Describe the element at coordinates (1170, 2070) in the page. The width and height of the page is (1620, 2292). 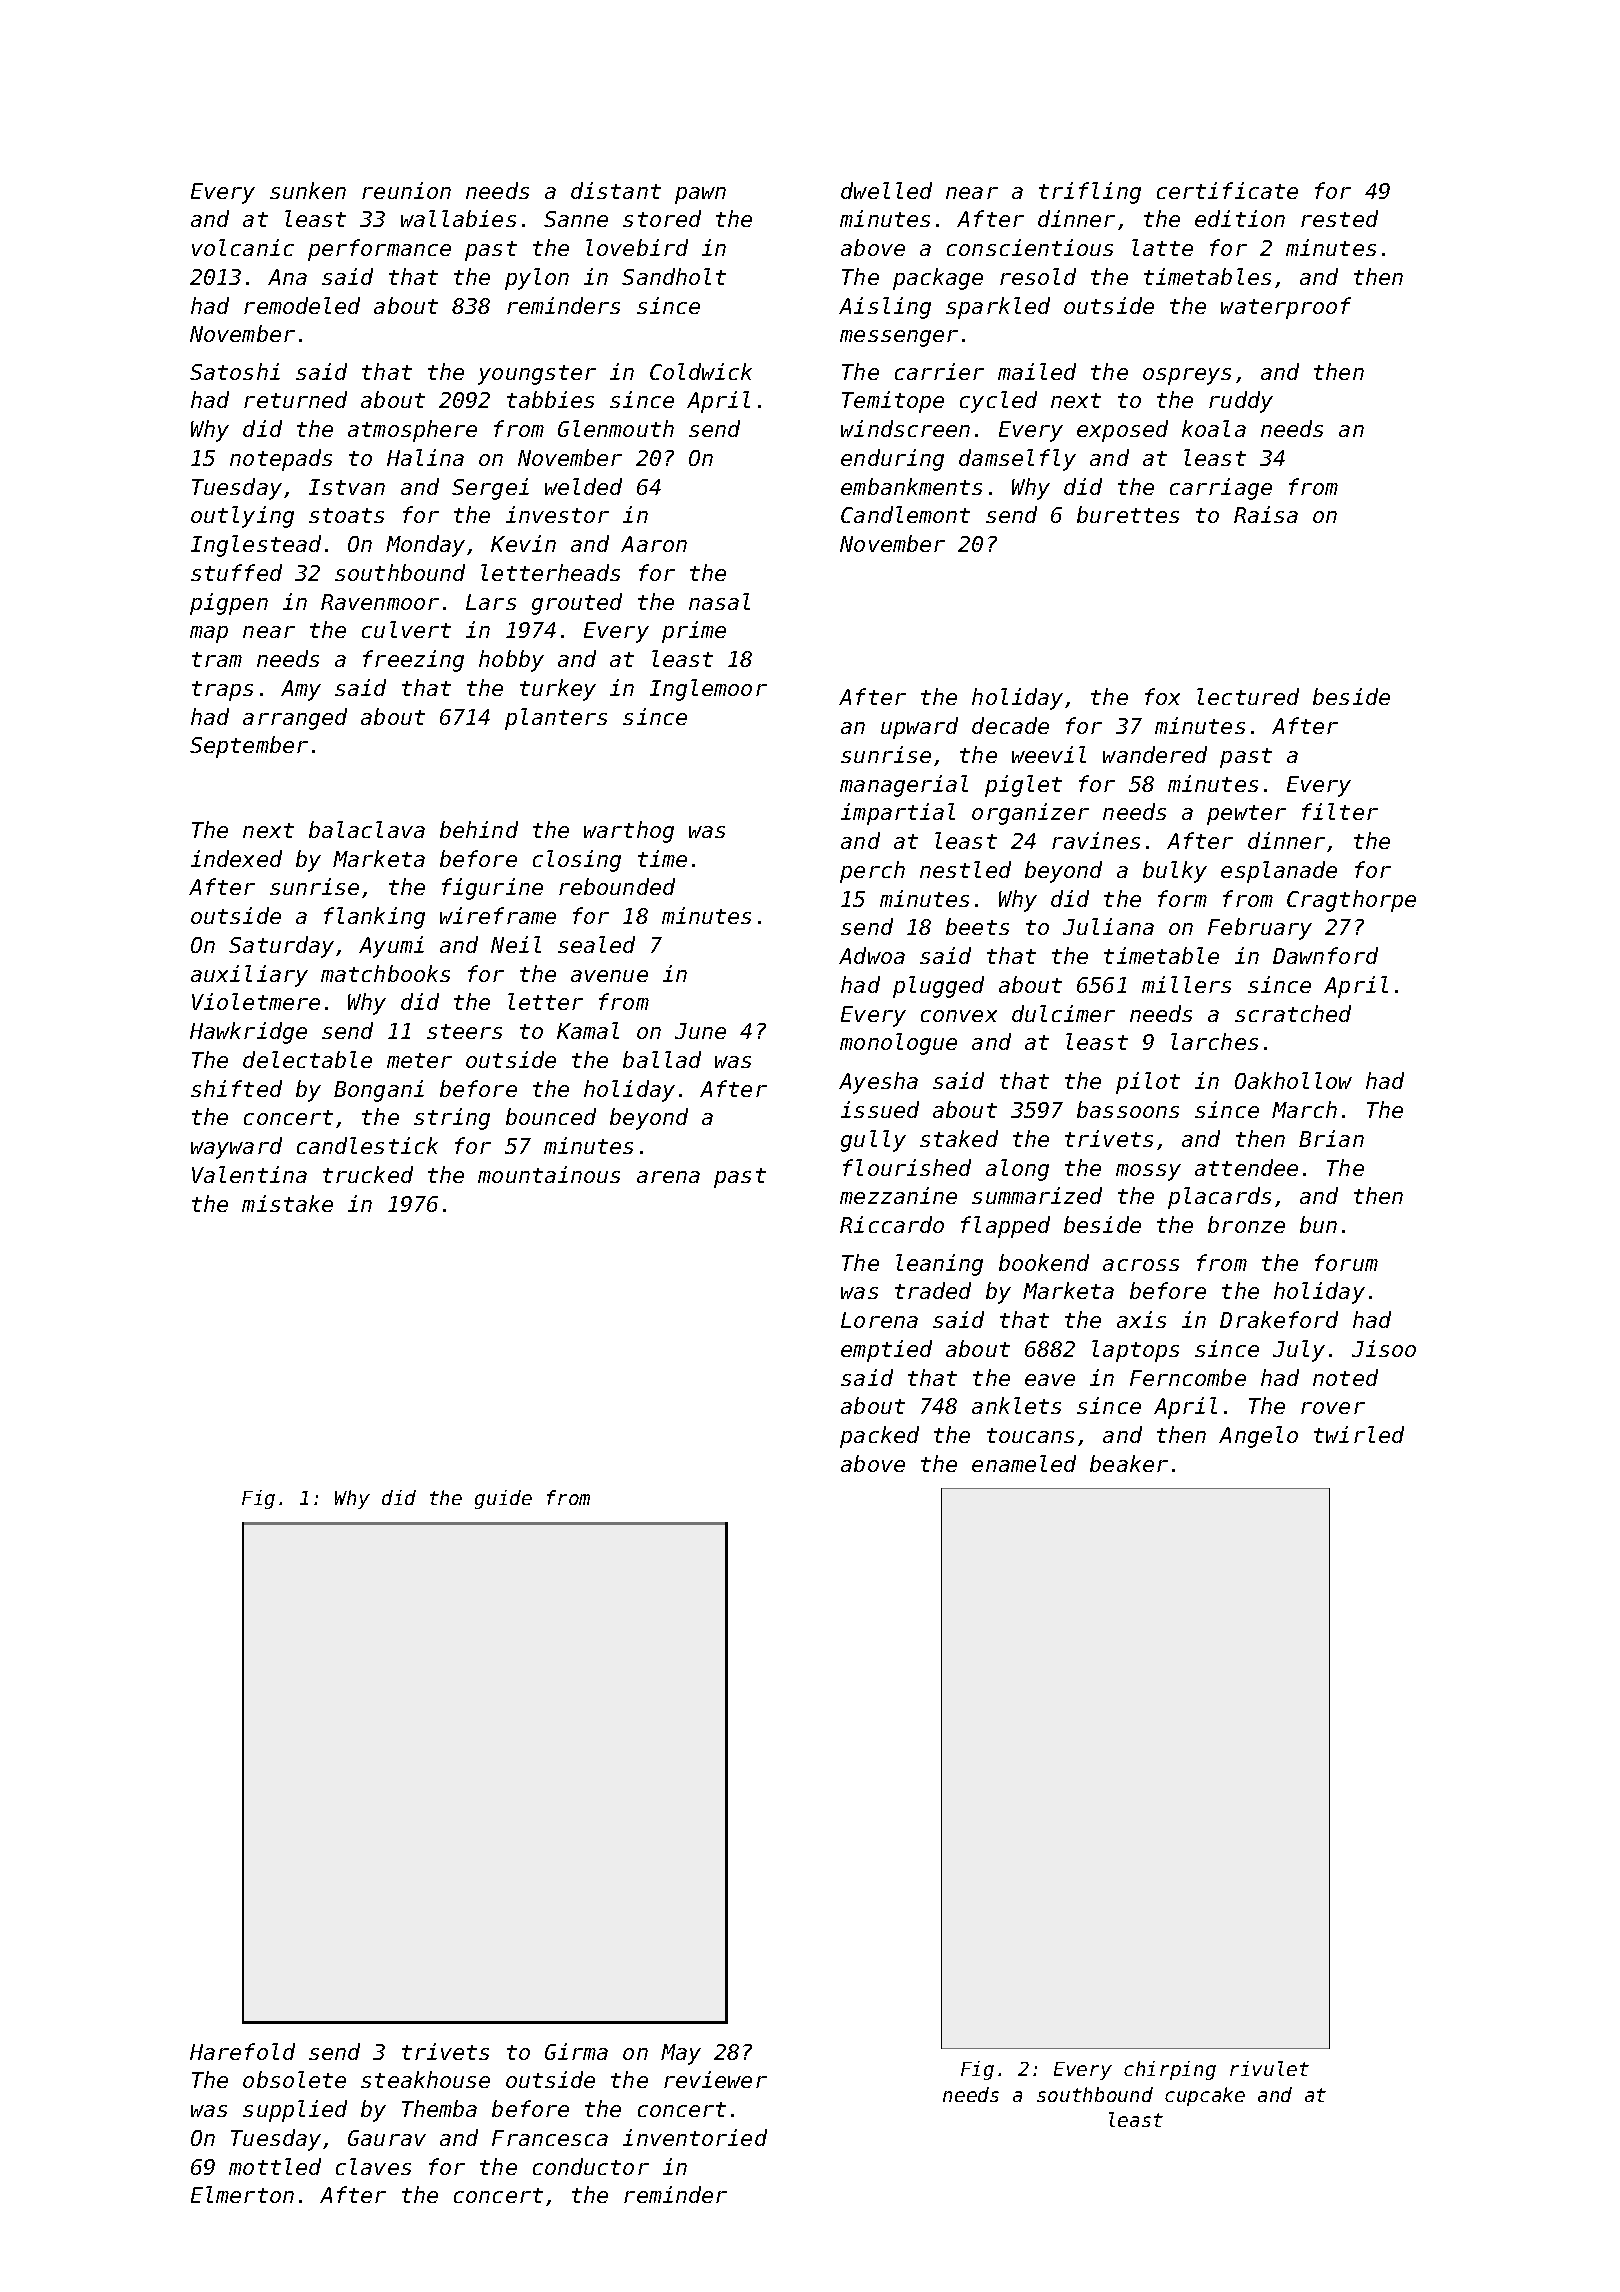
I see `chirping` at that location.
